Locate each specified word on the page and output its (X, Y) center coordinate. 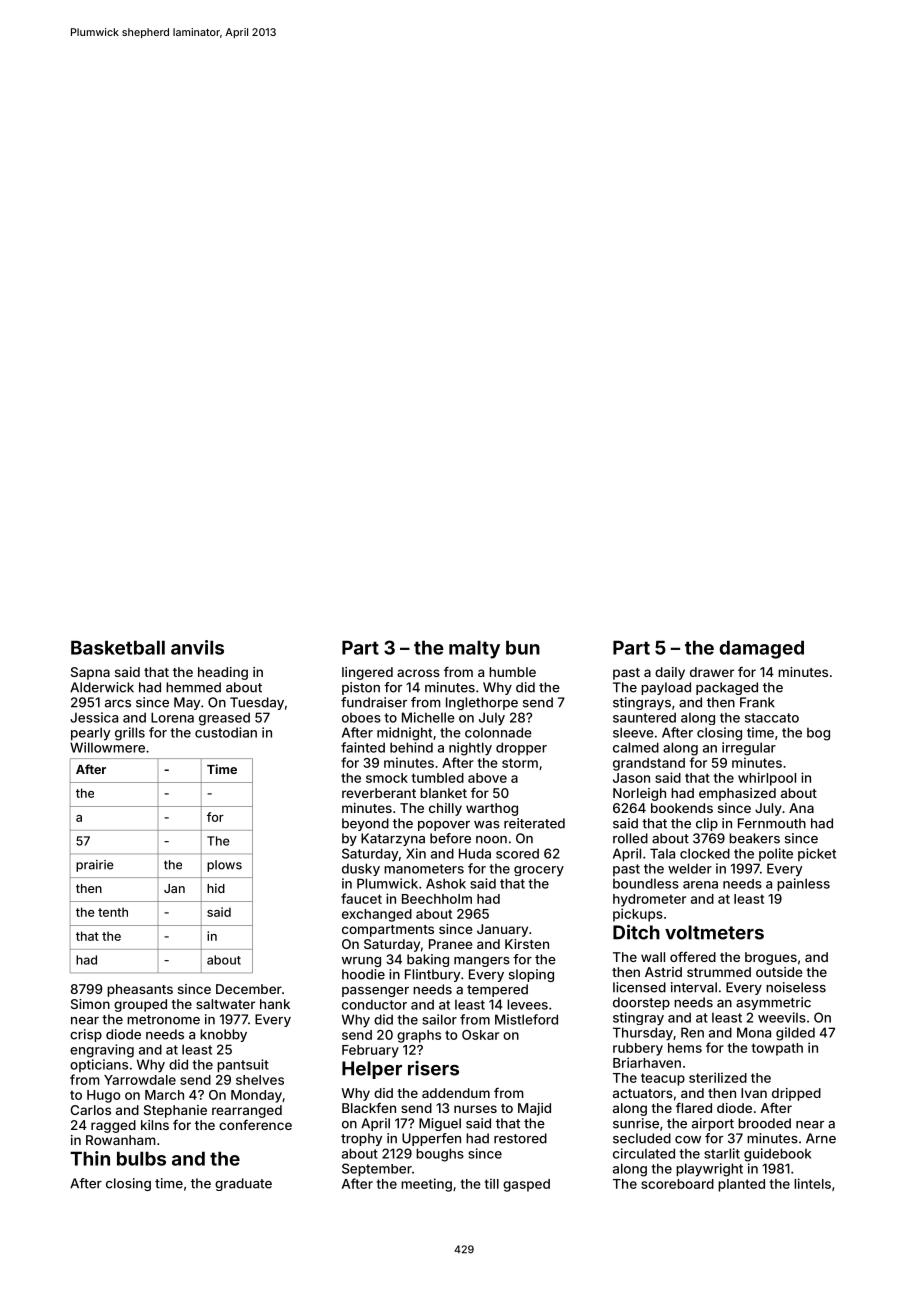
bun (523, 647)
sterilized (718, 1077)
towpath (777, 1049)
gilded (795, 1034)
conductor (374, 1004)
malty (474, 649)
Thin (90, 1158)
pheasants (140, 990)
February (370, 1051)
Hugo (103, 1096)
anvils (197, 647)
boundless (646, 883)
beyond (365, 824)
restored (520, 1138)
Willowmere (107, 747)
